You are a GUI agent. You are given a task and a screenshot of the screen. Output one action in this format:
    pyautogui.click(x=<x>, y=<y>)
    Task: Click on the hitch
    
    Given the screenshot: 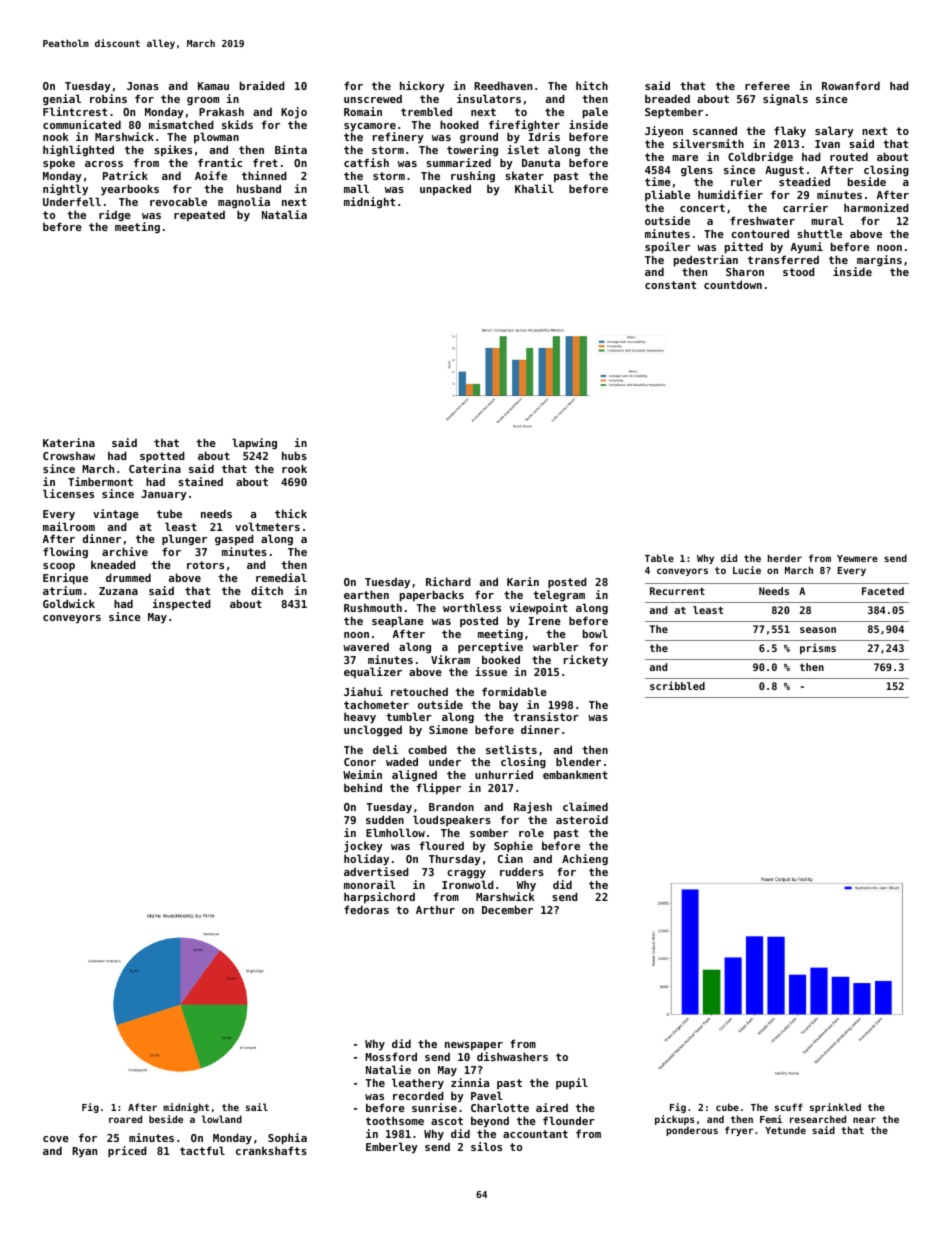 What is the action you would take?
    pyautogui.click(x=592, y=85)
